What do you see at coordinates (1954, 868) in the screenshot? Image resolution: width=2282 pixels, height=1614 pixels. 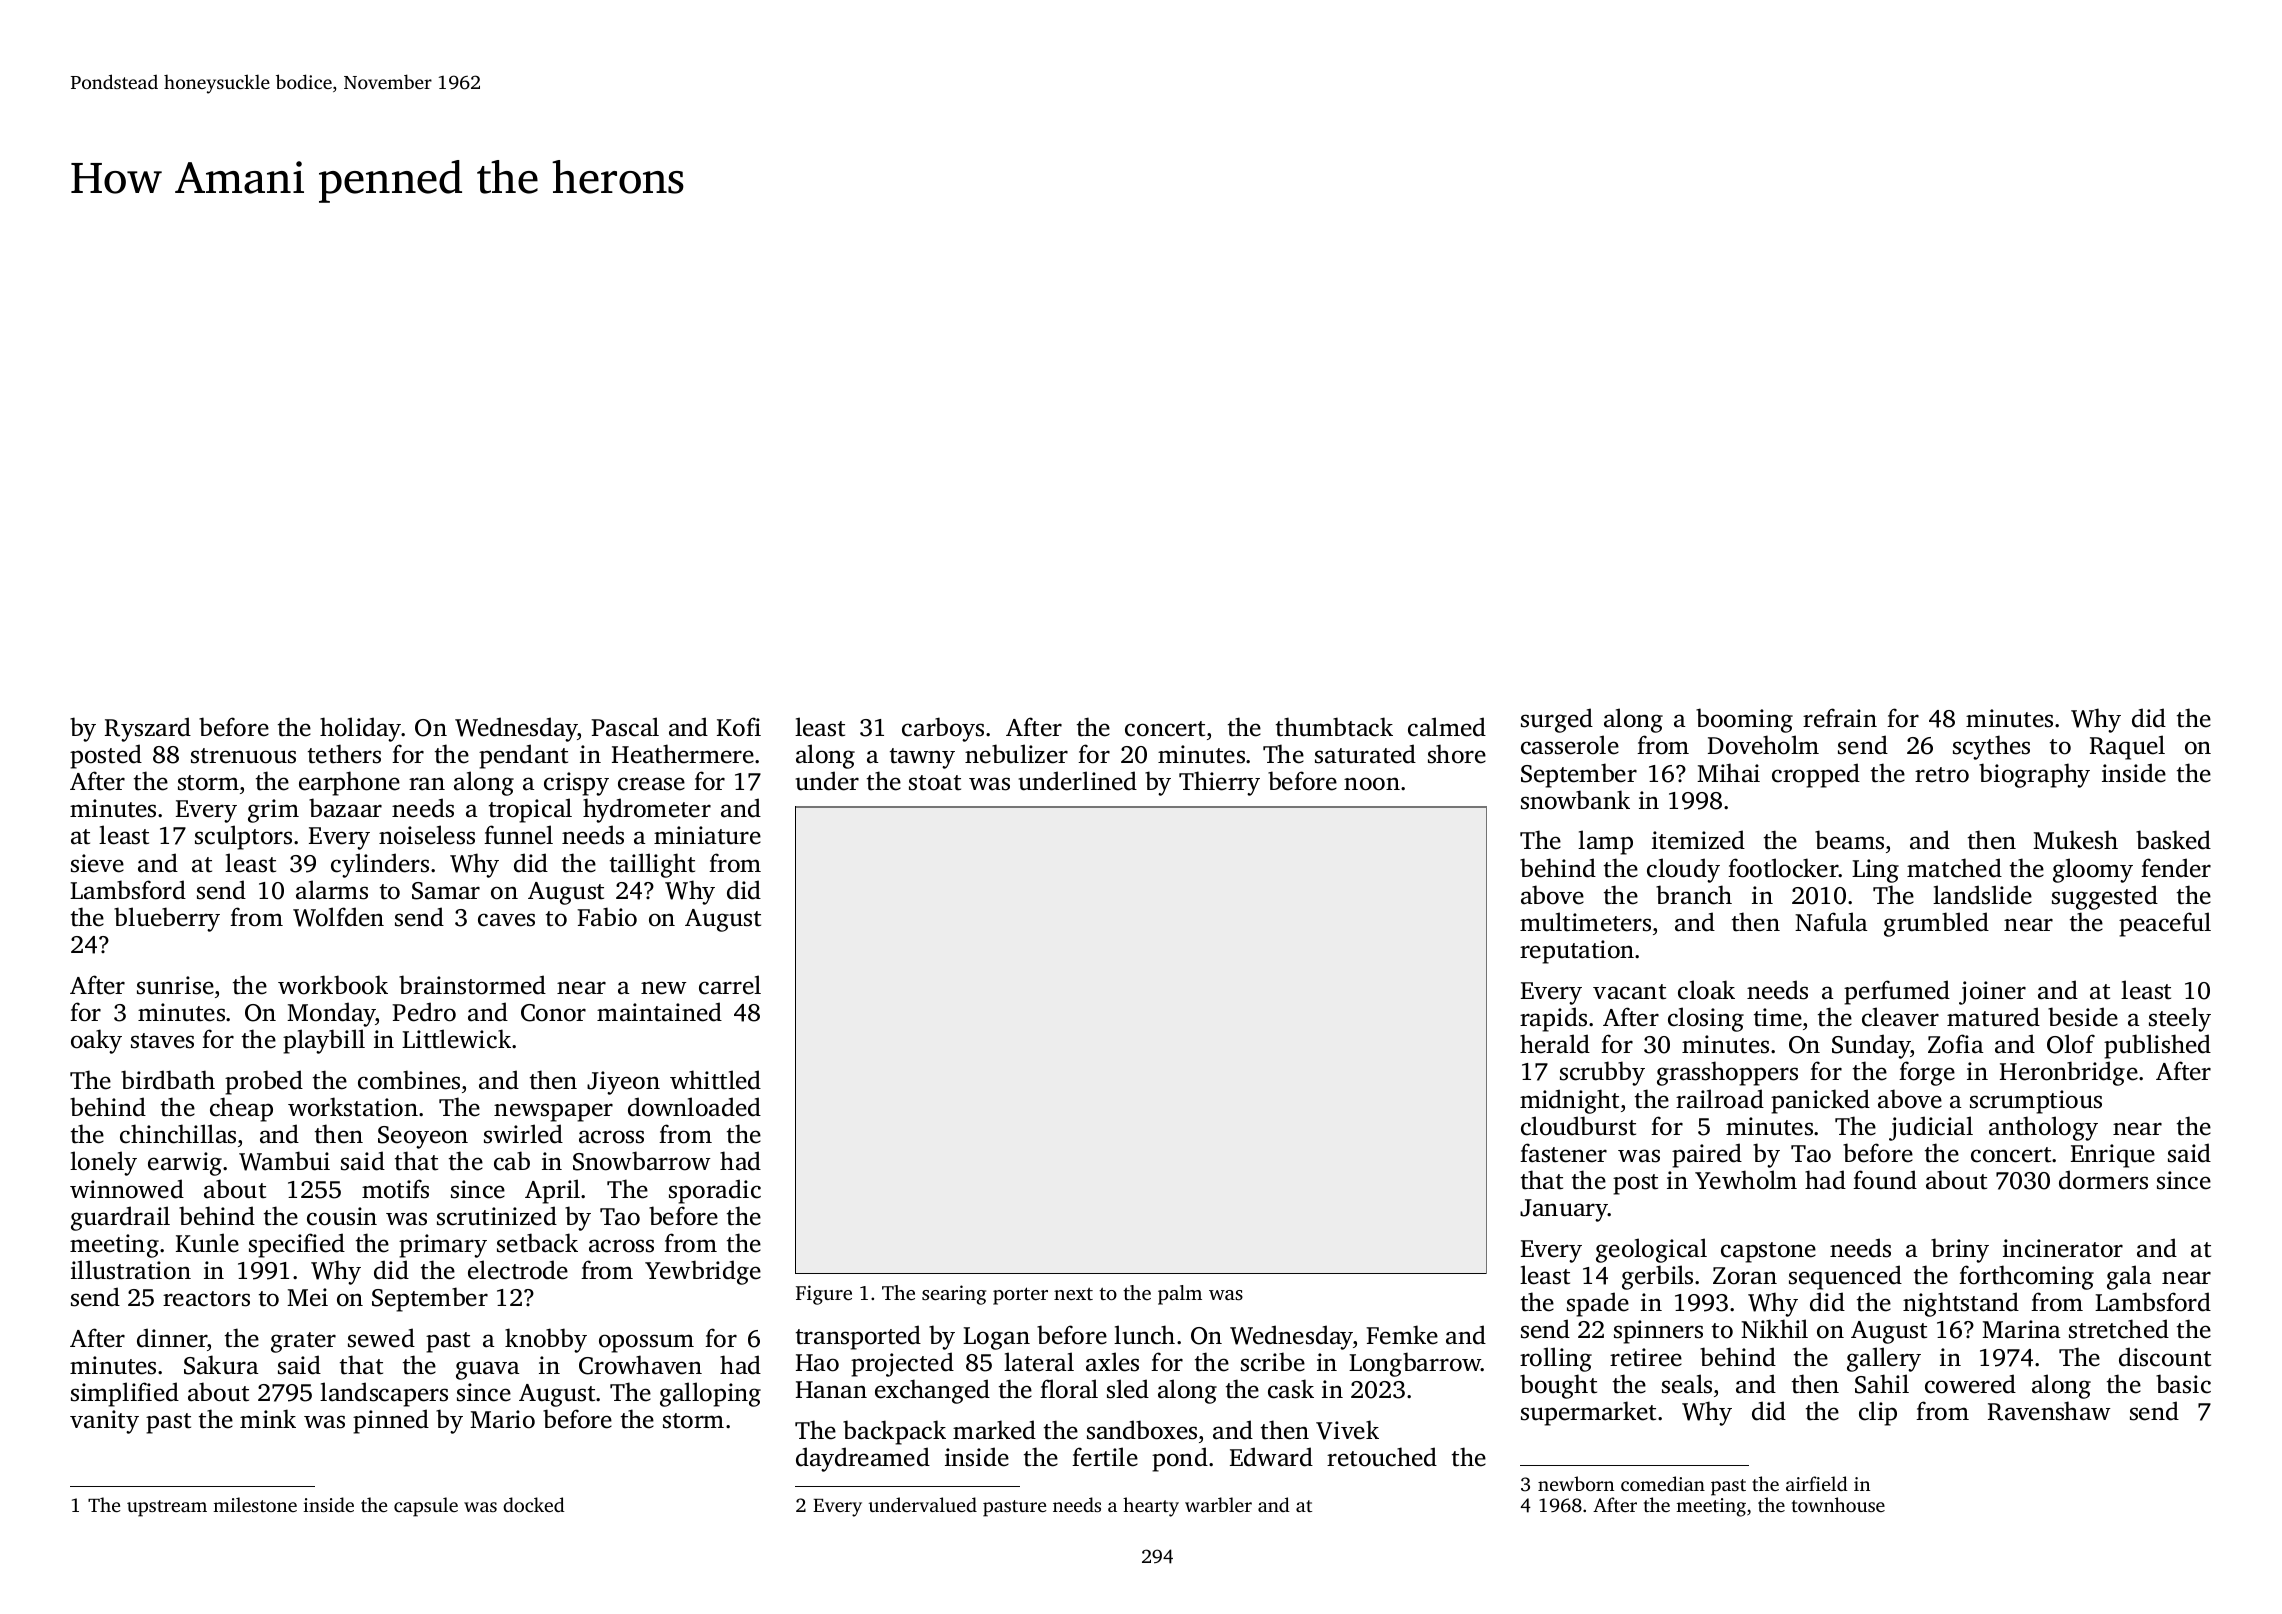 I see `matched` at bounding box center [1954, 868].
